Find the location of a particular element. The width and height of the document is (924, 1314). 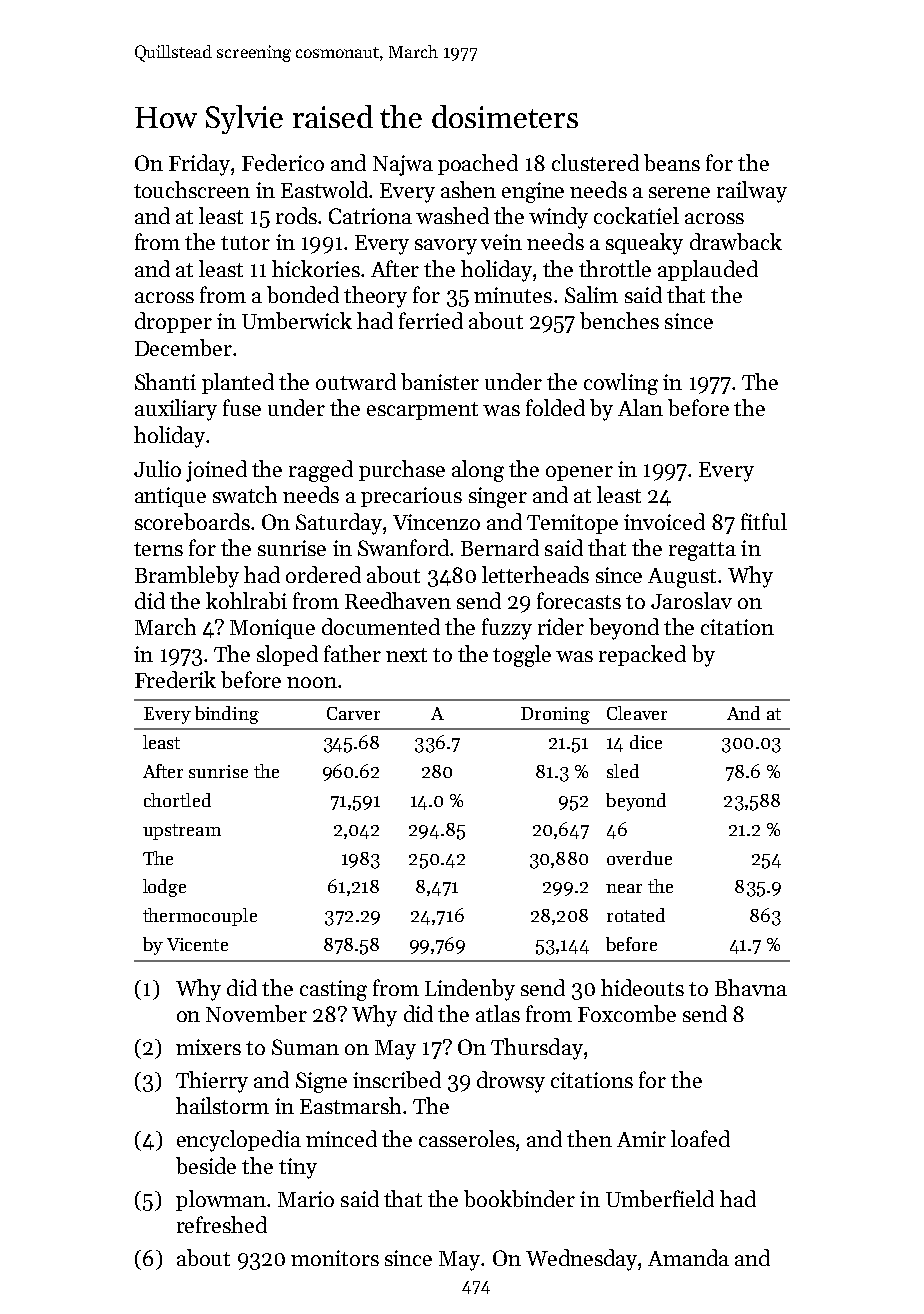

Thursday is located at coordinates (537, 1049).
